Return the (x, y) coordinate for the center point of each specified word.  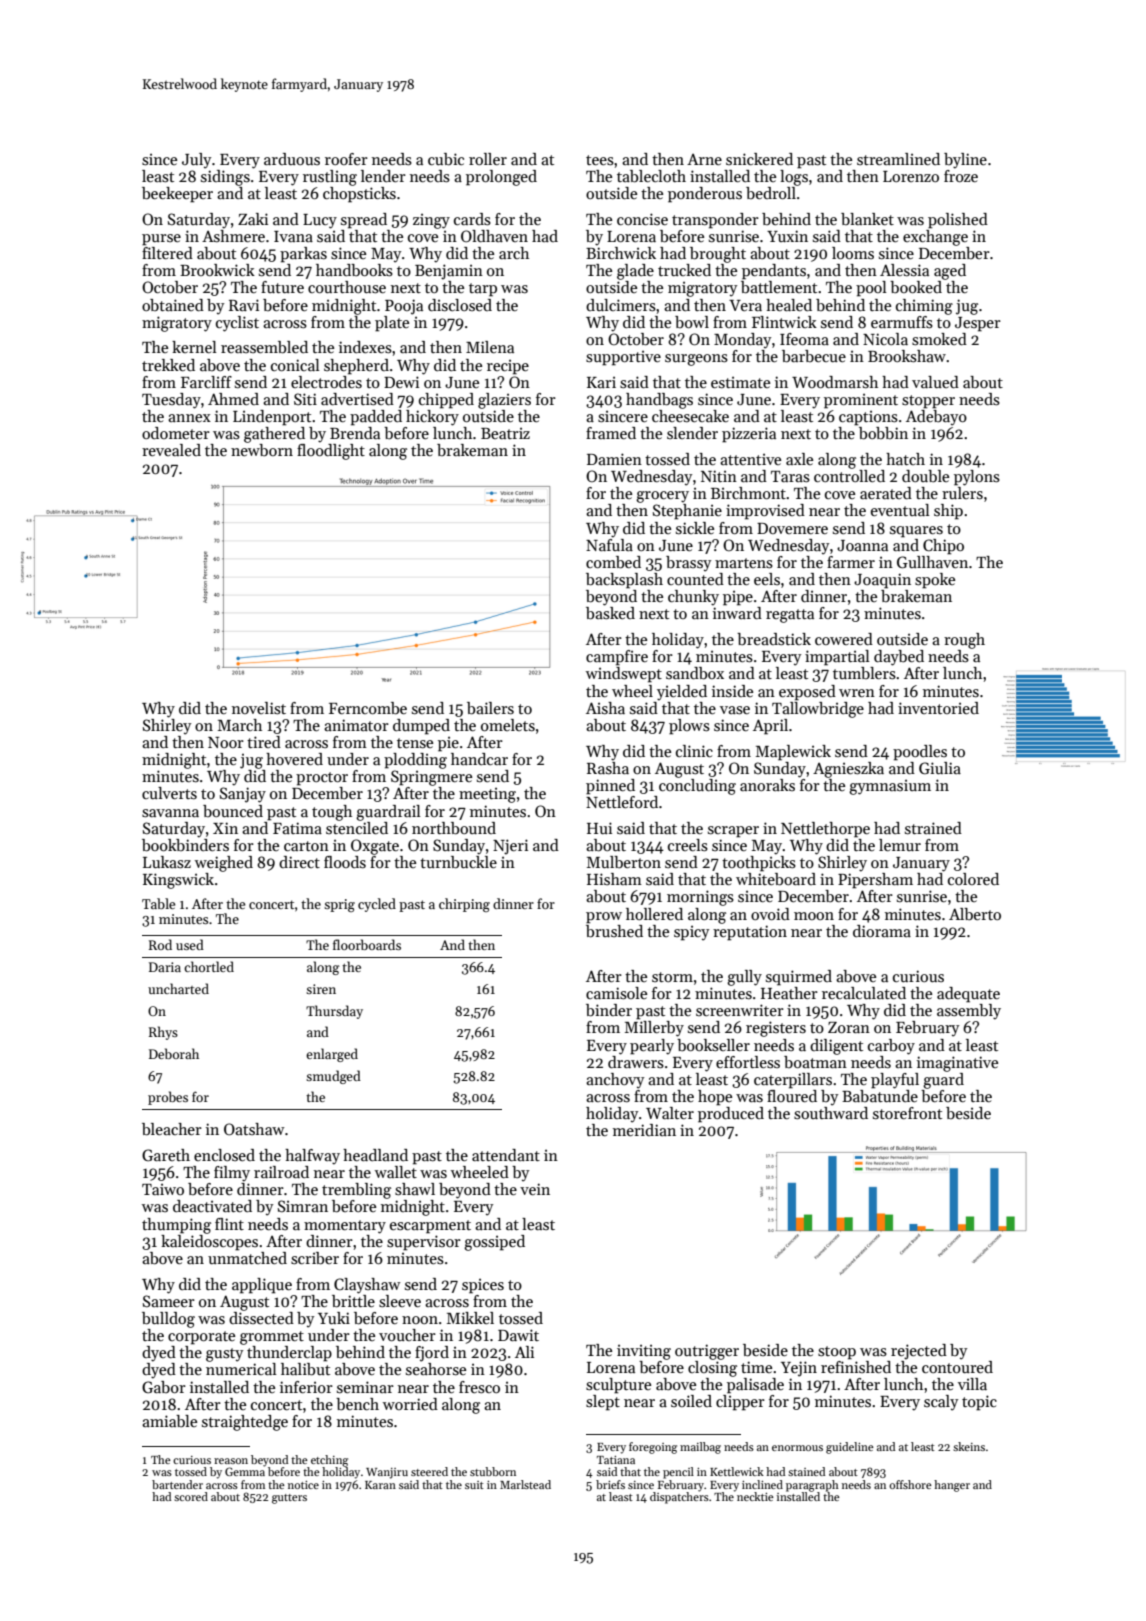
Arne (704, 159)
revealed (171, 450)
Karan (380, 1485)
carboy (891, 1047)
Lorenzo (911, 176)
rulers (962, 493)
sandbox (695, 673)
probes (168, 1098)
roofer (346, 159)
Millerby (654, 1029)
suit (474, 1485)
